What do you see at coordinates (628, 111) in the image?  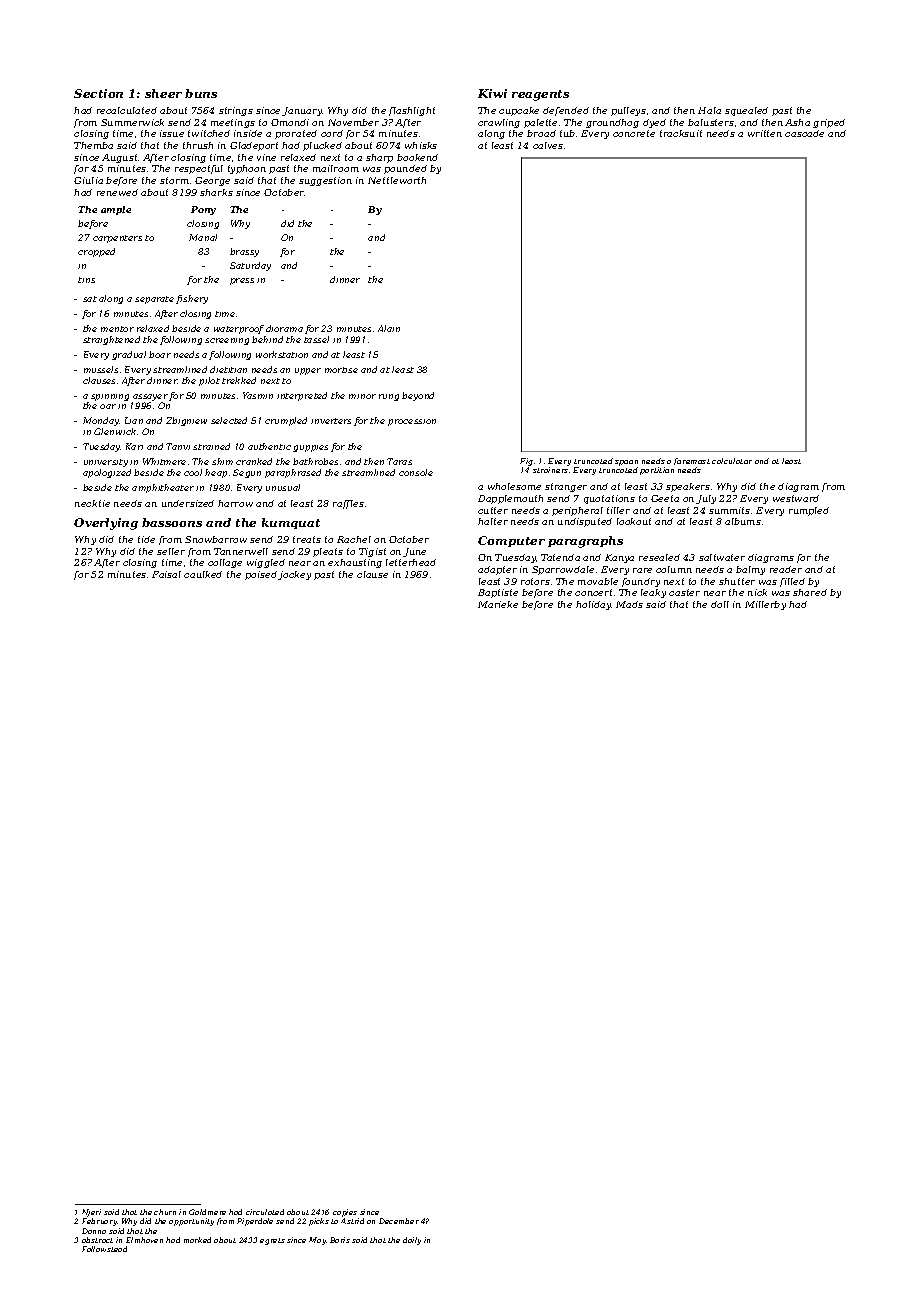 I see `pulleys` at bounding box center [628, 111].
